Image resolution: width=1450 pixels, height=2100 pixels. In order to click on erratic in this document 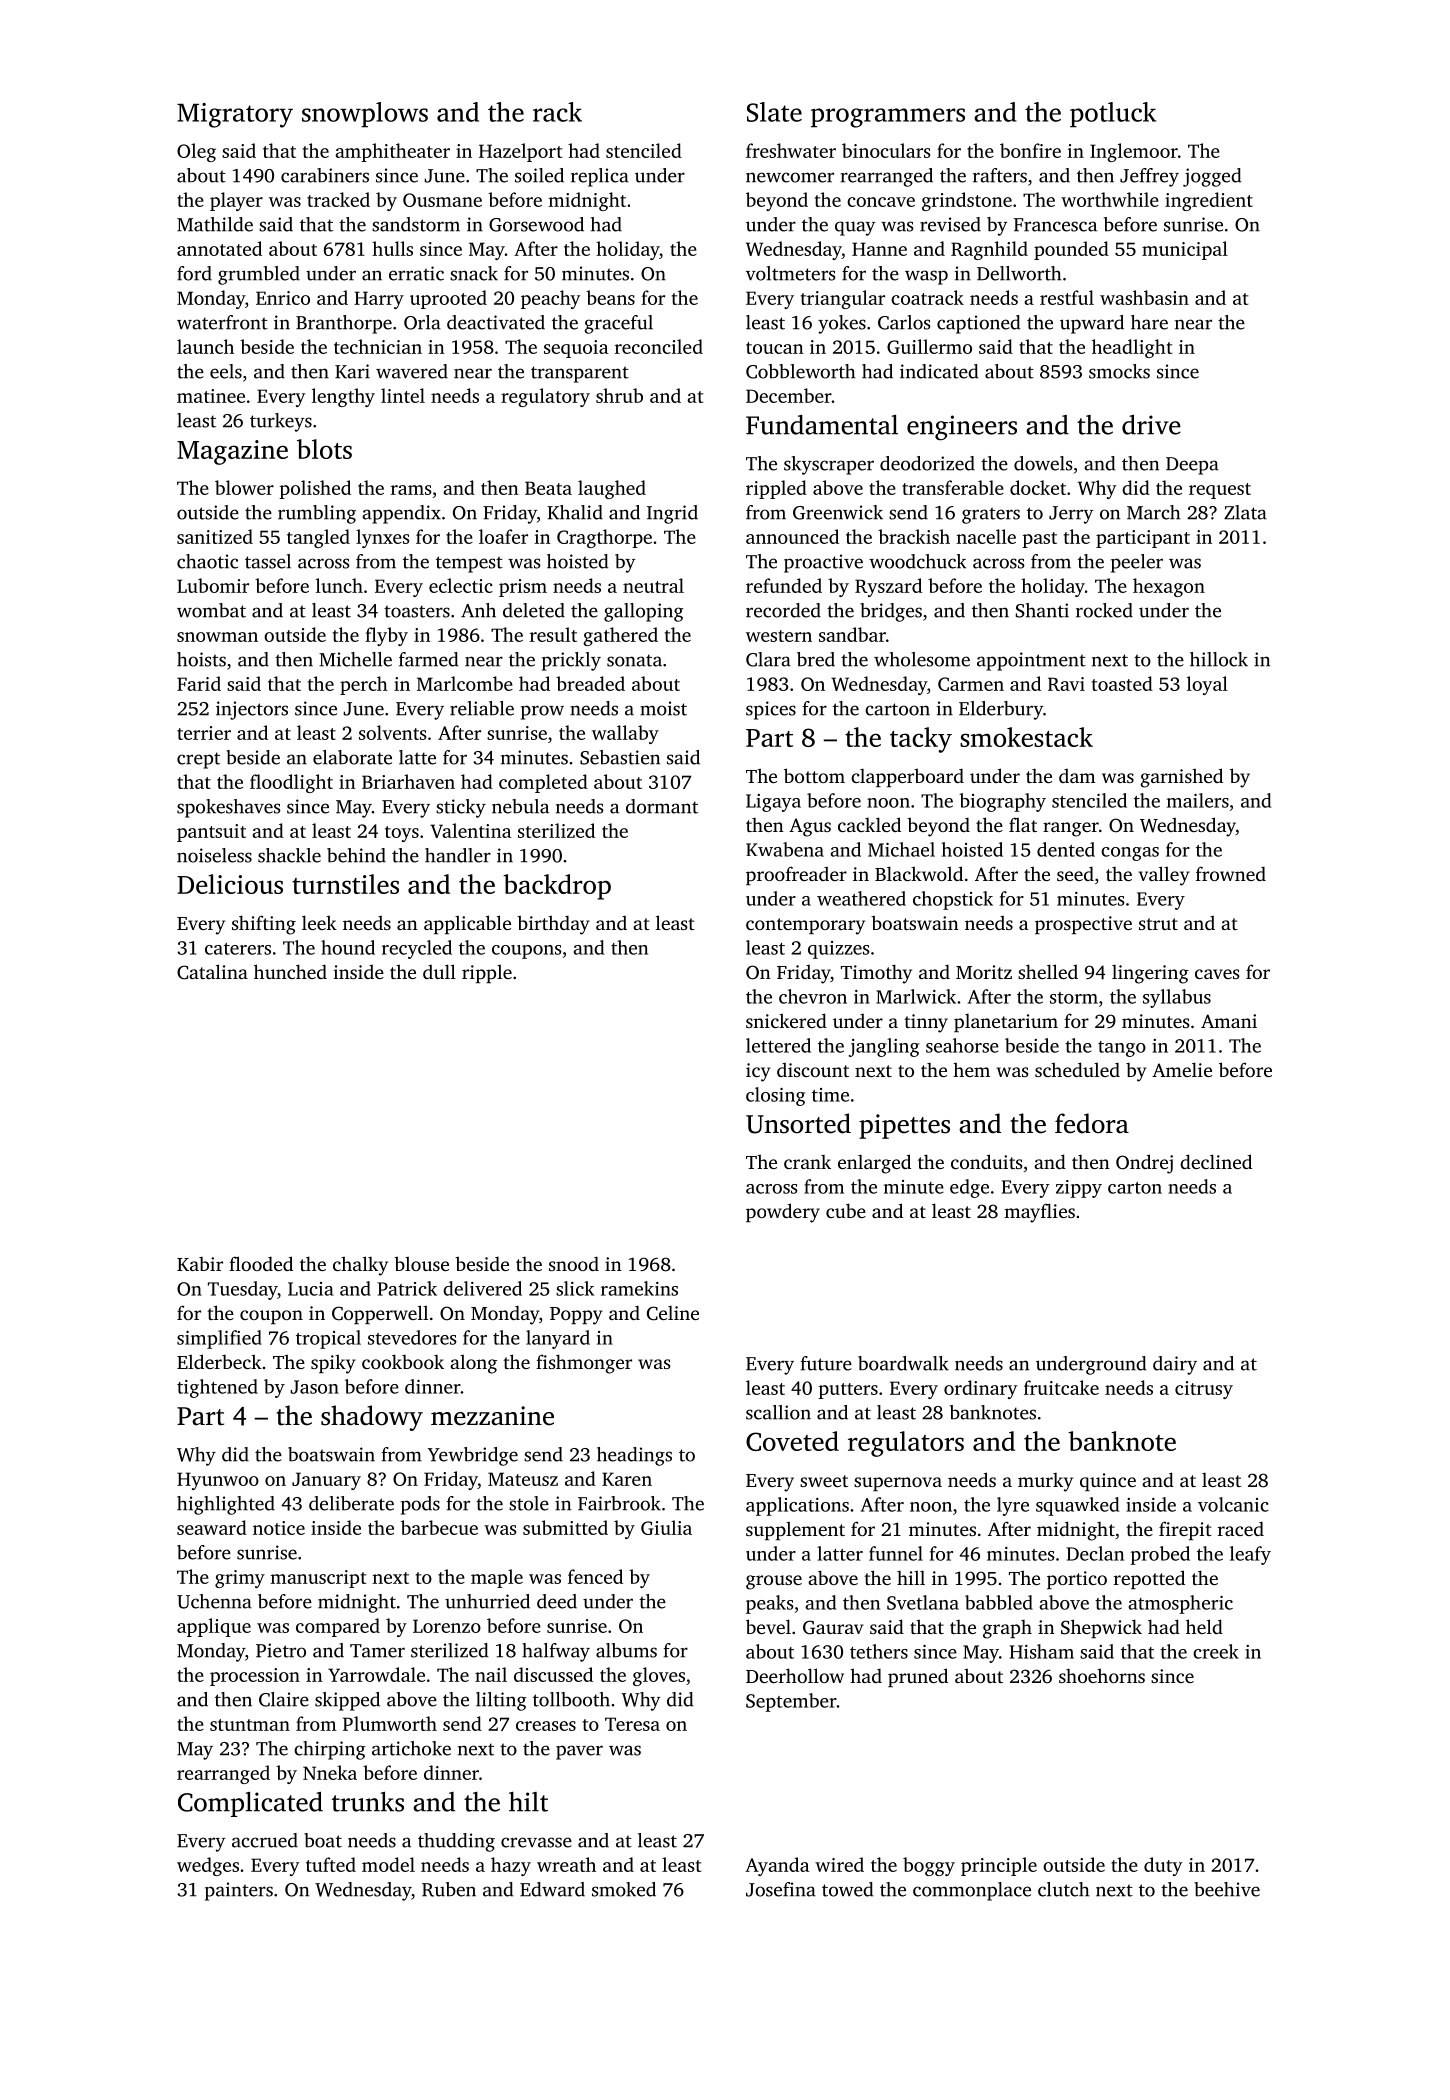, I will do `click(416, 273)`.
